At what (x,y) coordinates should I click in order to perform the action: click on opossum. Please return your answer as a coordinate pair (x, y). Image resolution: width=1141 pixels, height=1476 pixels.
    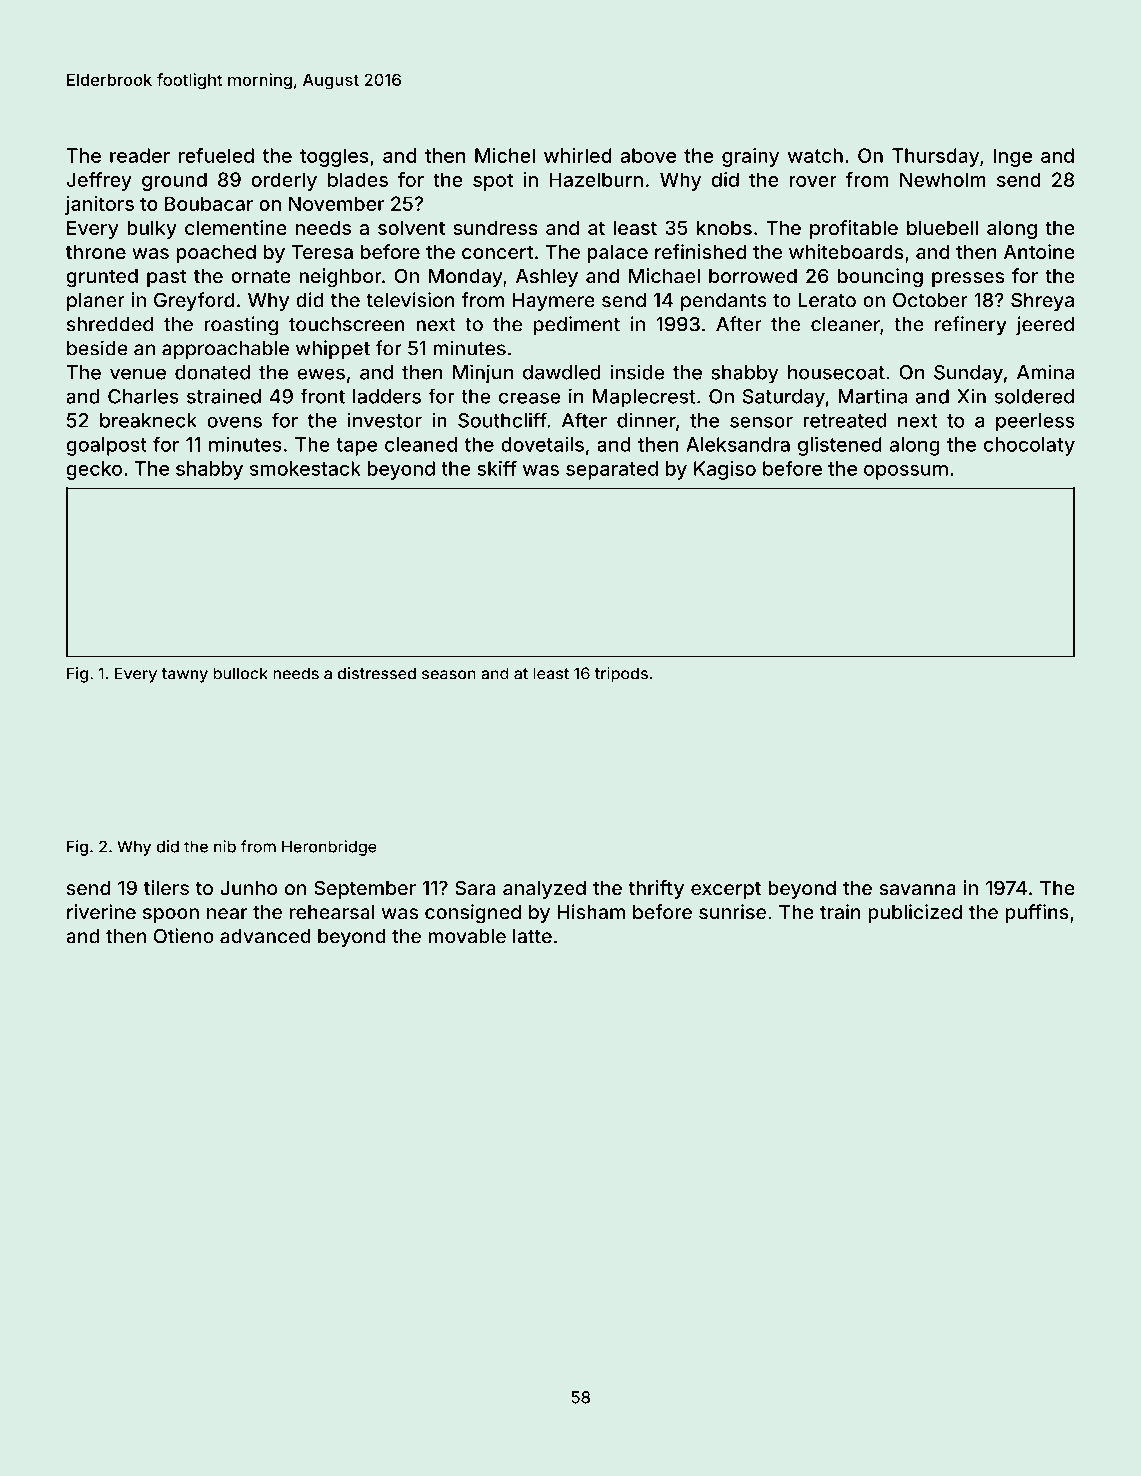
    Looking at the image, I should click on (906, 472).
